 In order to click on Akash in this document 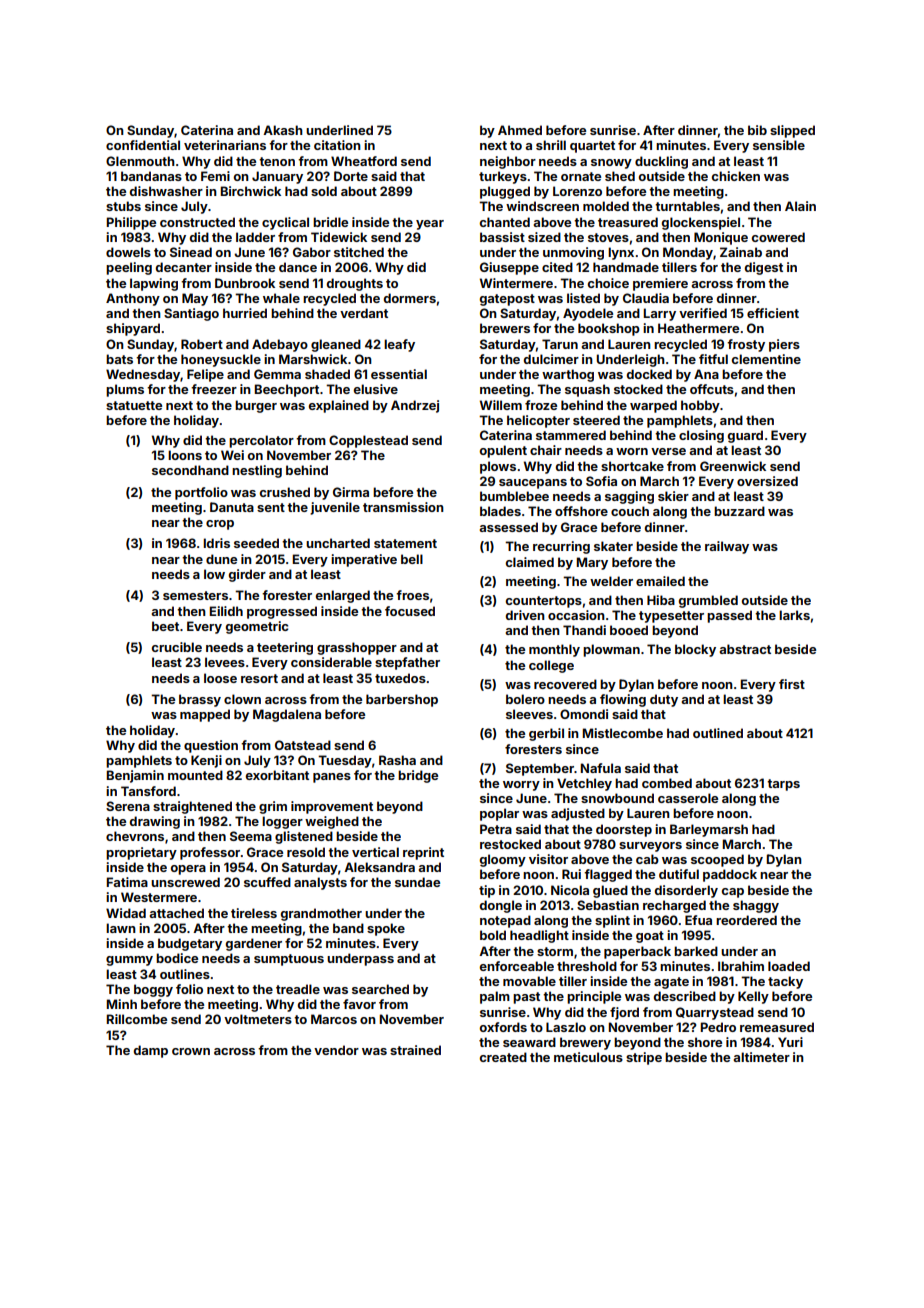, I will do `click(283, 130)`.
